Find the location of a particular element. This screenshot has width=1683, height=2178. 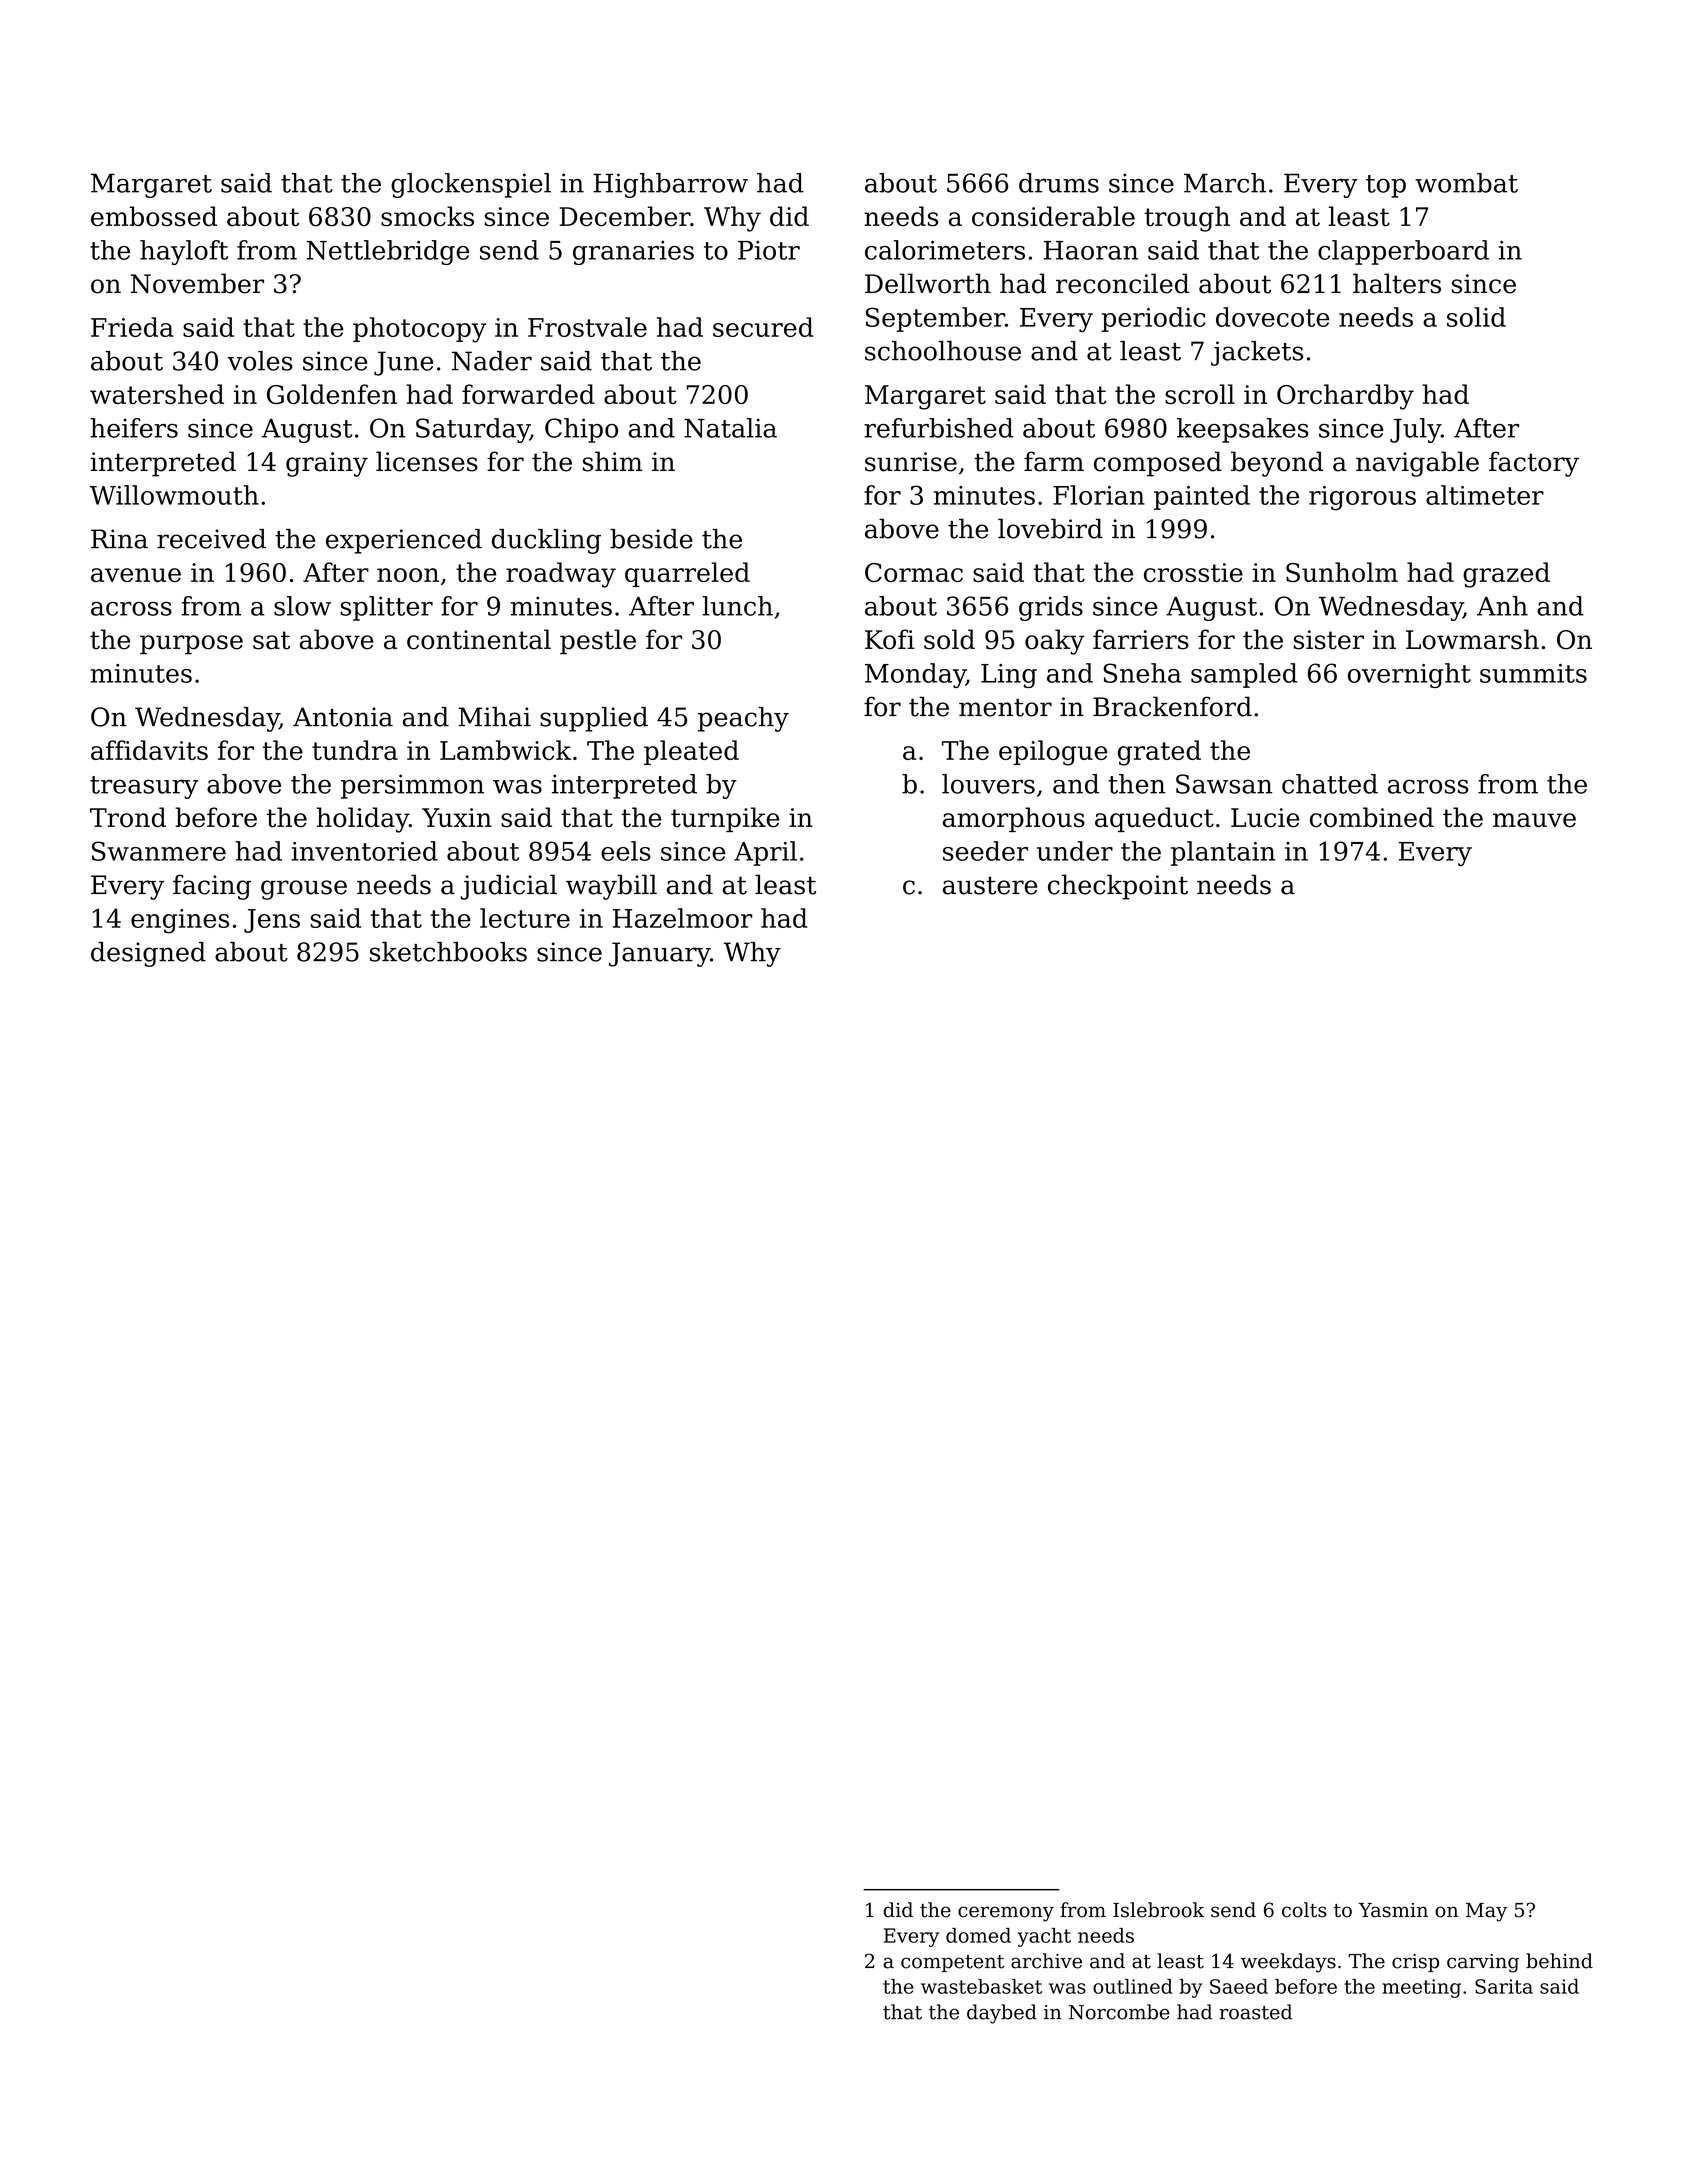

crisp is located at coordinates (1415, 1963).
